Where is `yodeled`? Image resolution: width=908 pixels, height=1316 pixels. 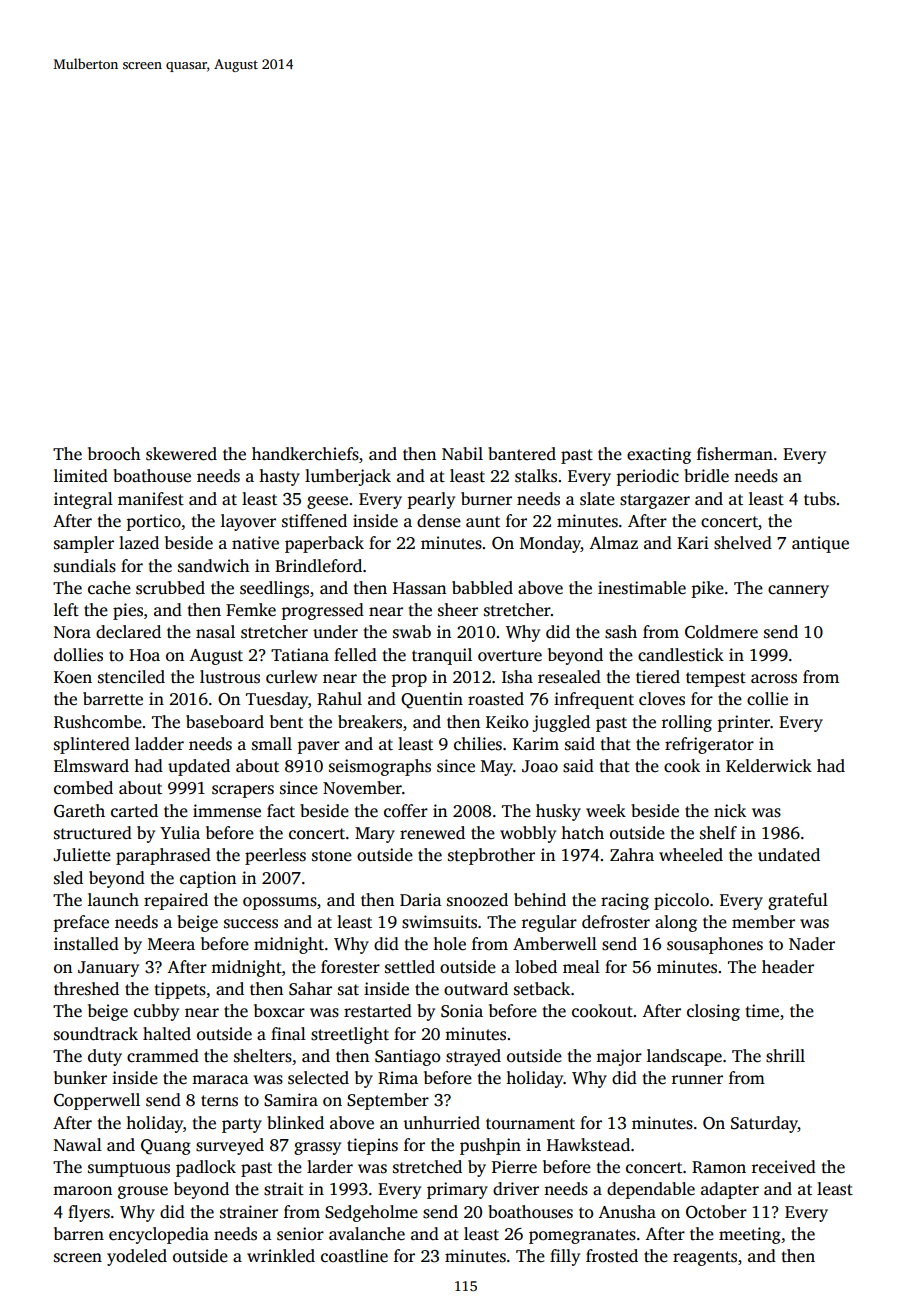
yodeled is located at coordinates (137, 1257).
